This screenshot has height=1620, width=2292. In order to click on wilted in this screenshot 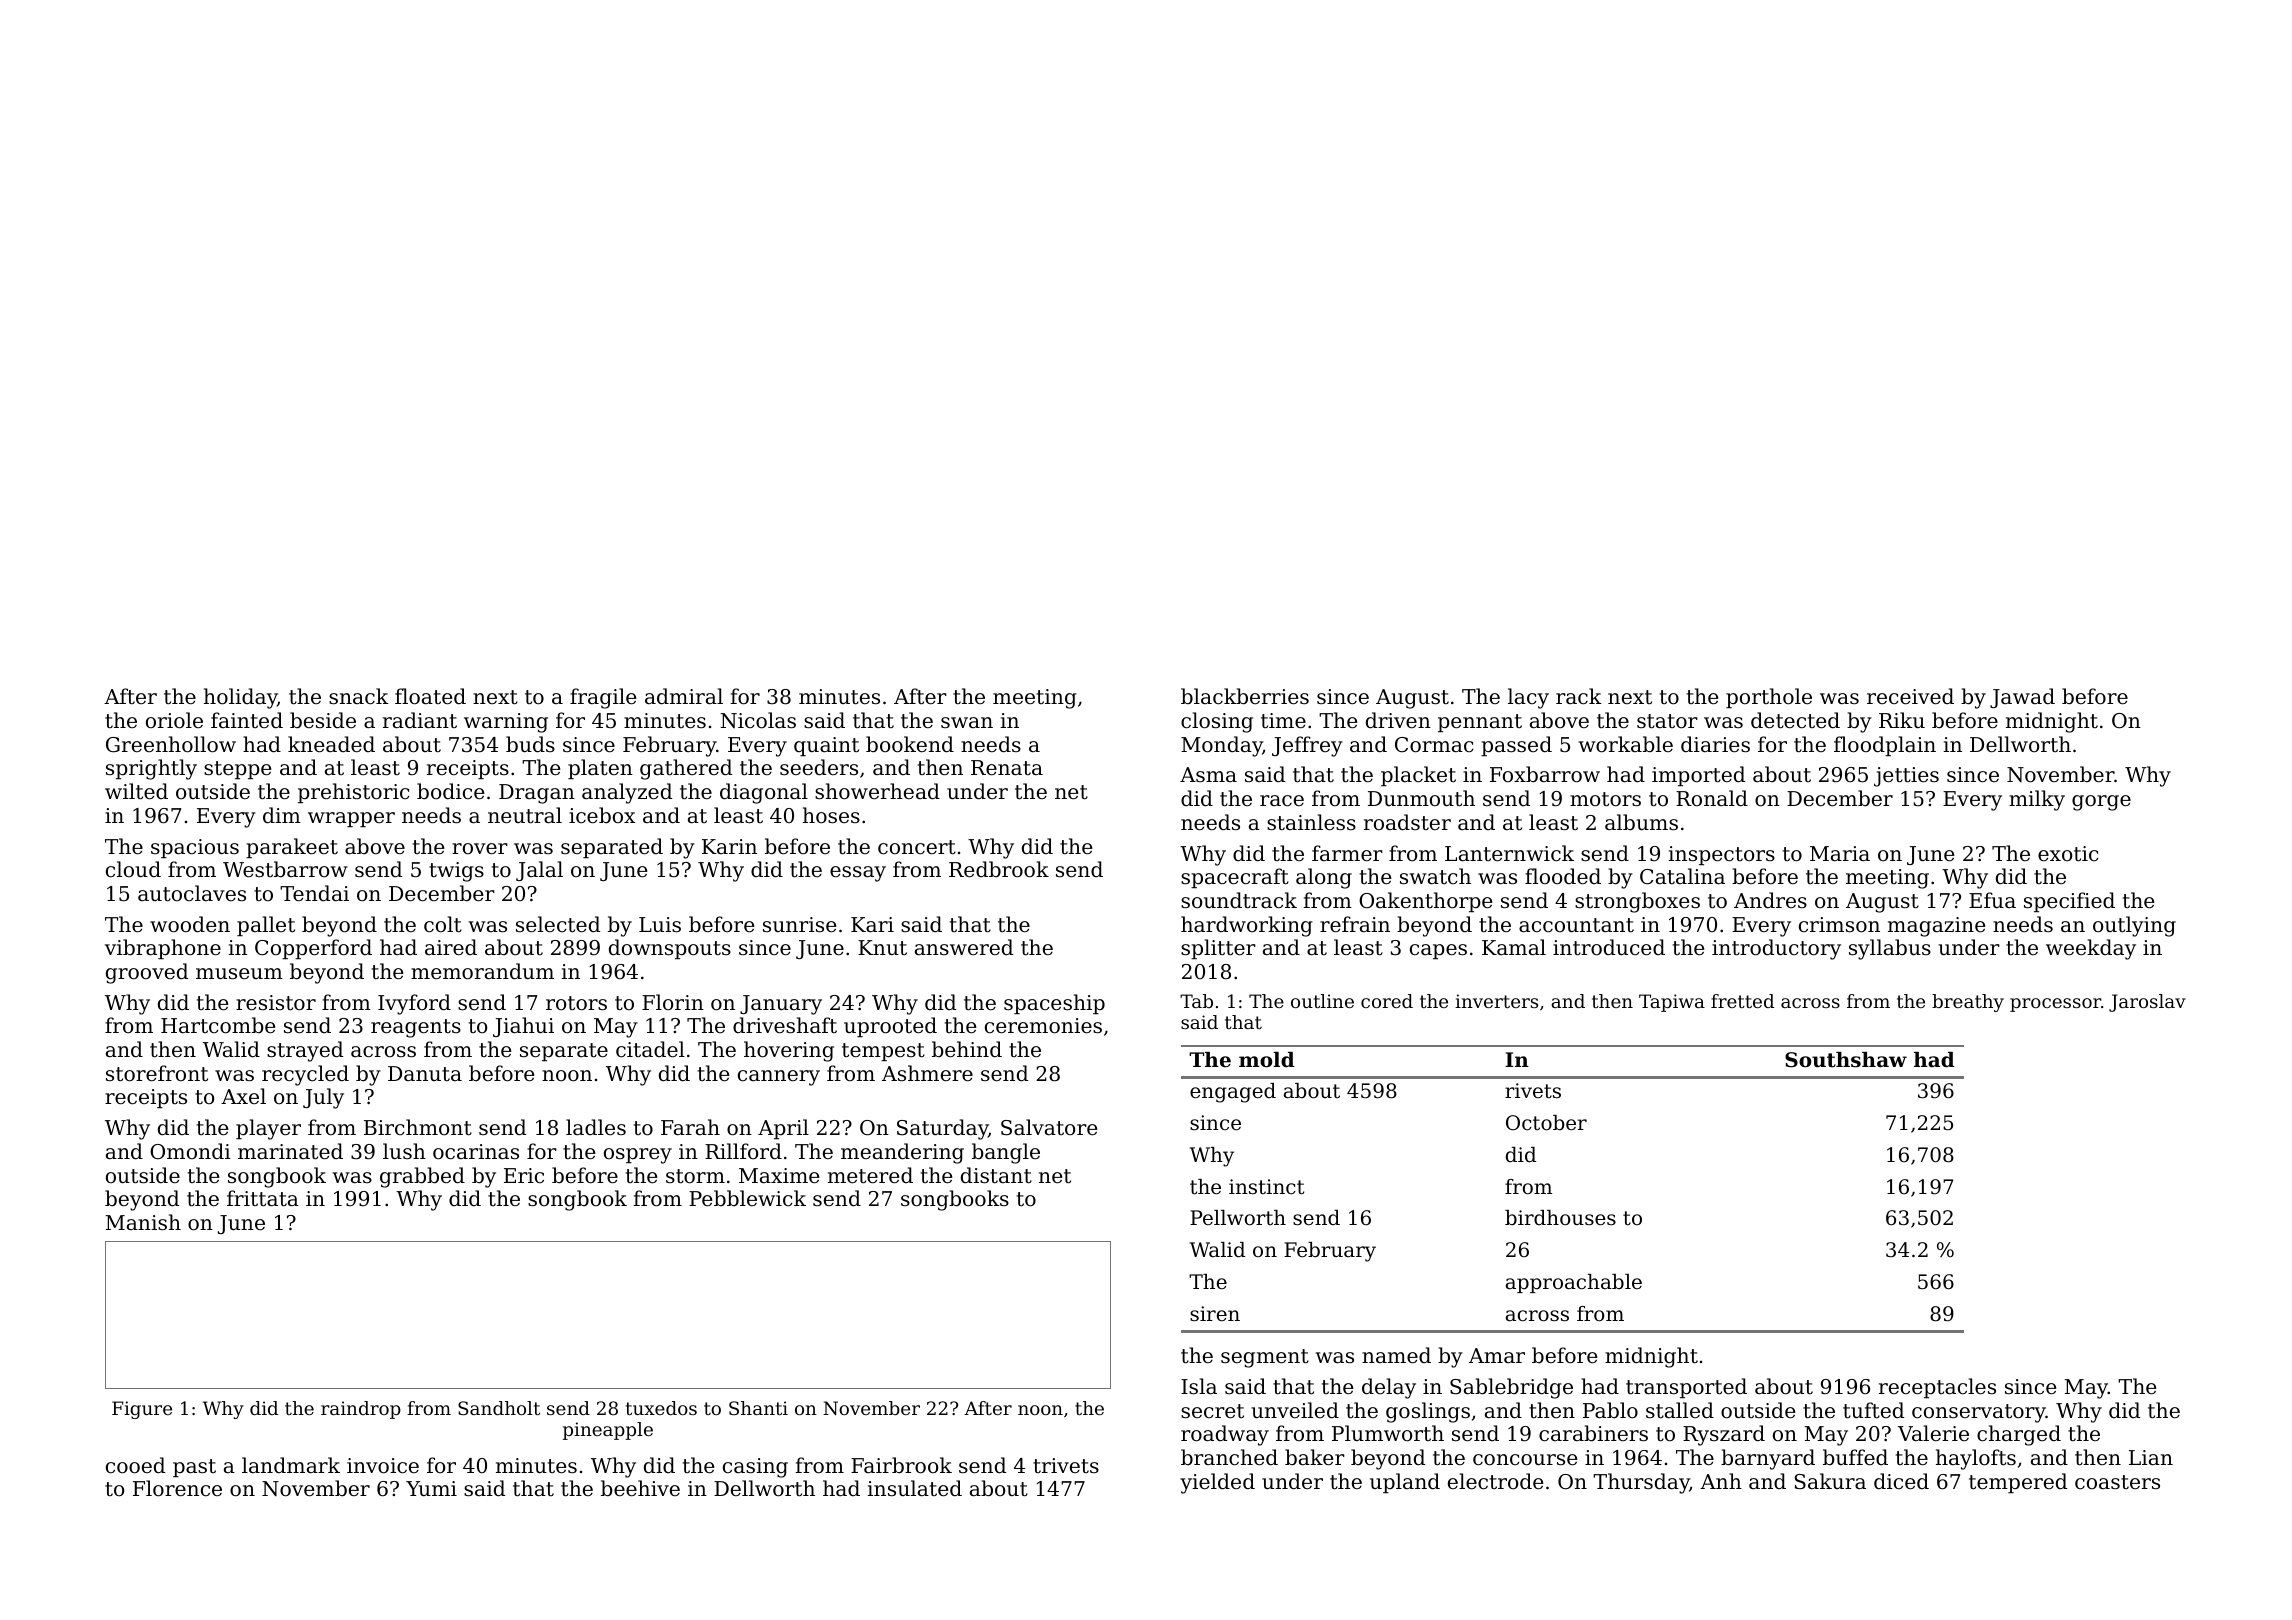, I will do `click(136, 791)`.
